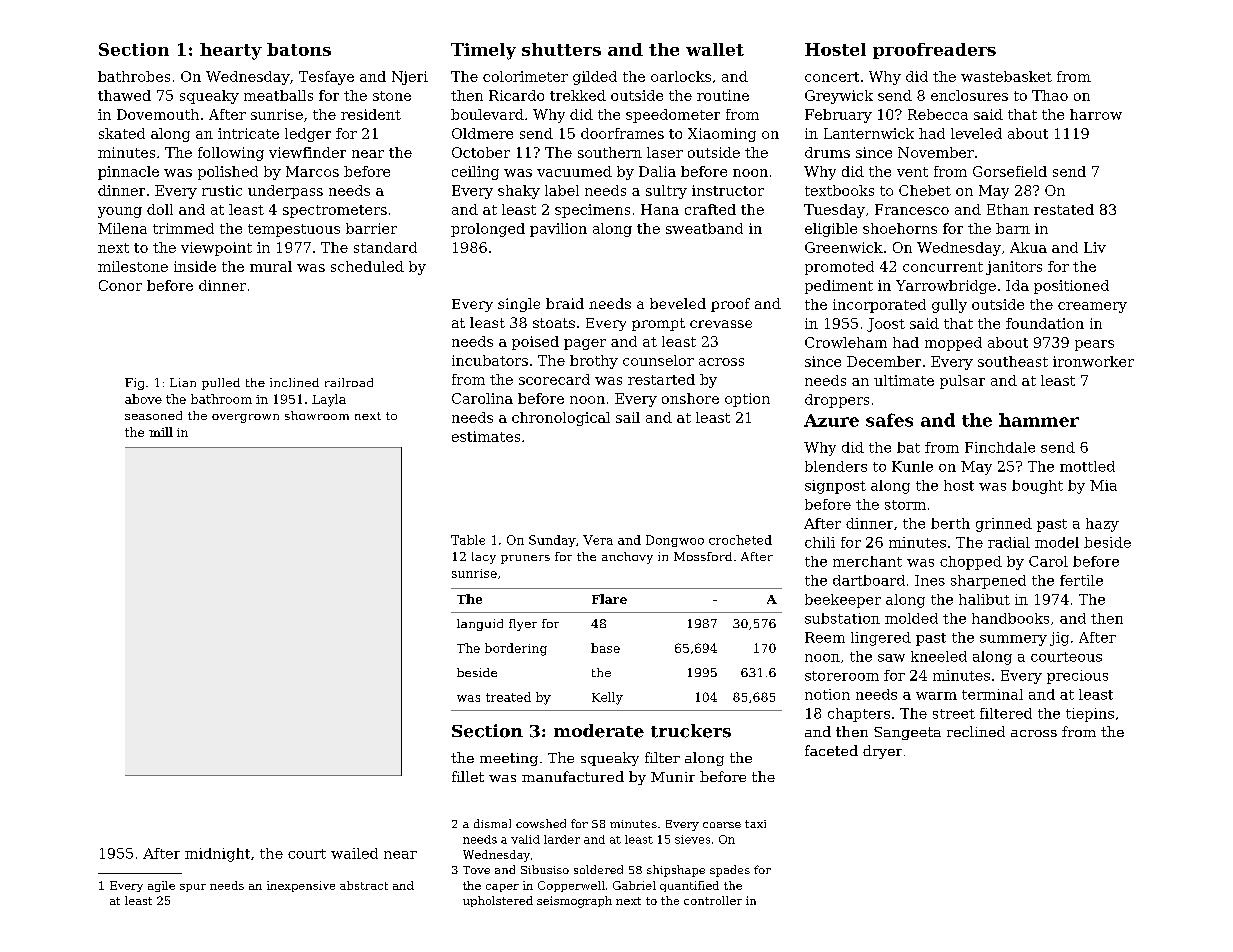 This screenshot has width=1233, height=952. I want to click on Table, so click(468, 540).
